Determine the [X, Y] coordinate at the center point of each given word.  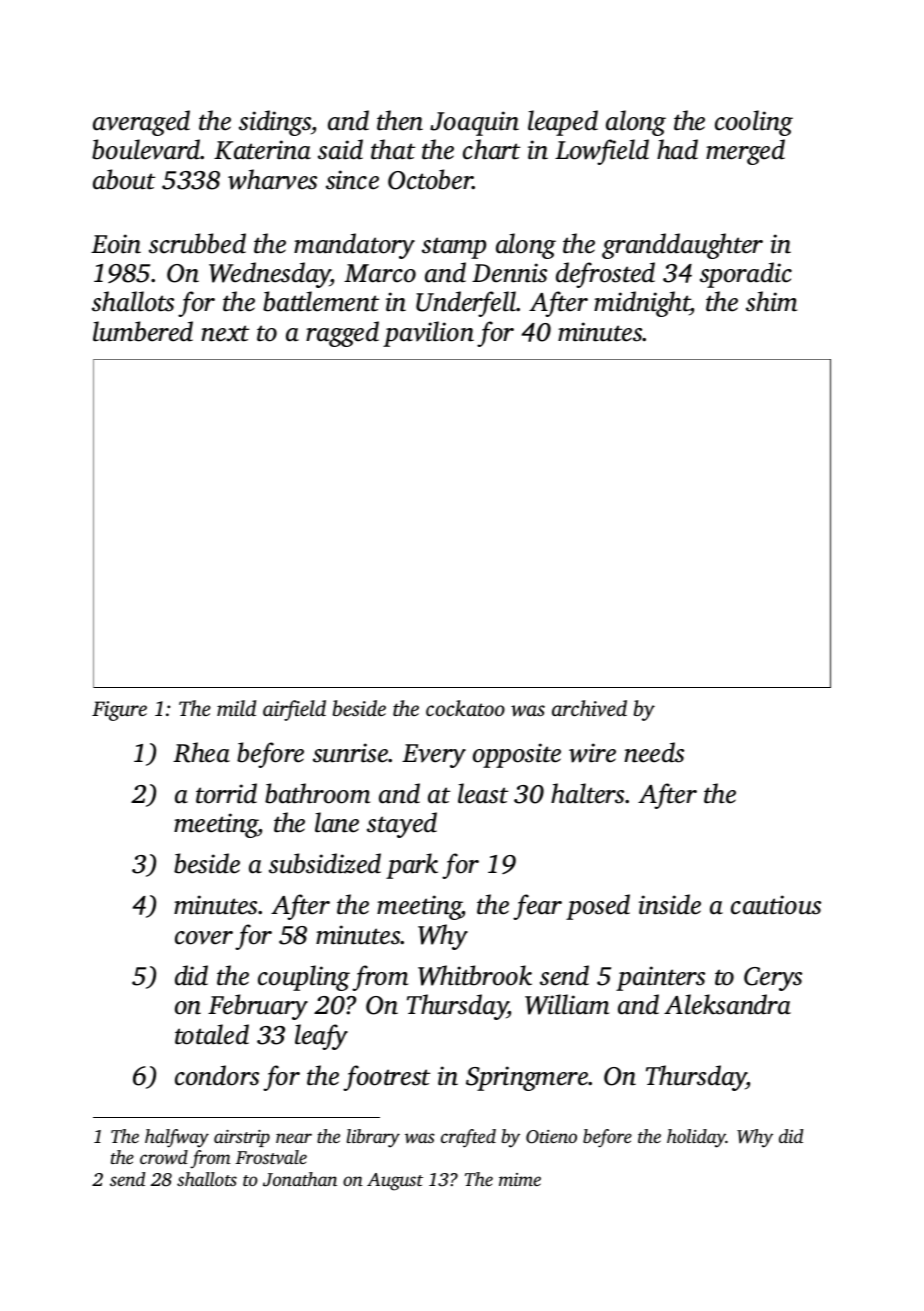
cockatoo [465, 708]
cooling [754, 123]
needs [654, 752]
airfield [294, 710]
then [400, 120]
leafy [321, 1037]
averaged [141, 123]
